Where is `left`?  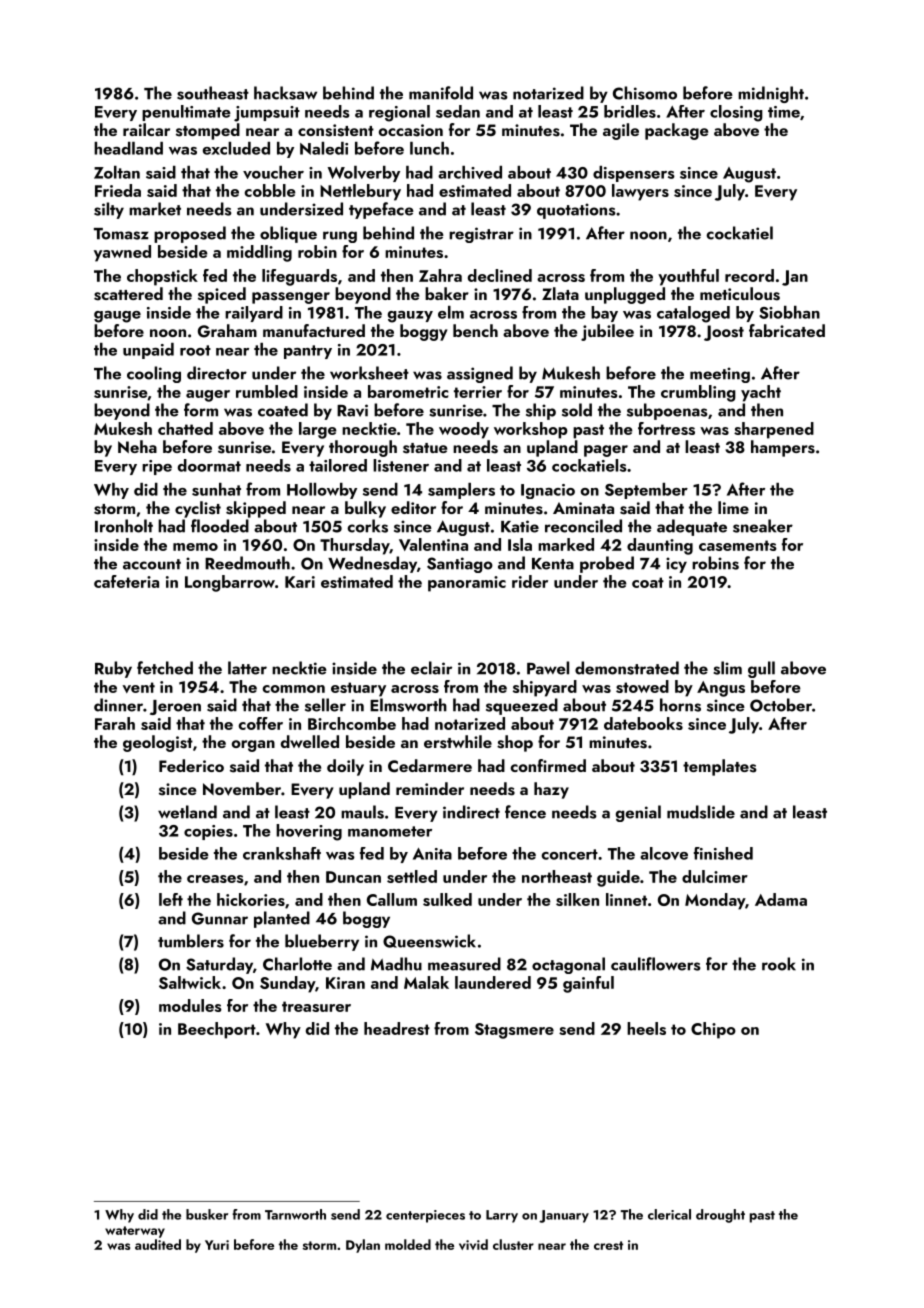 left is located at coordinates (171, 899).
